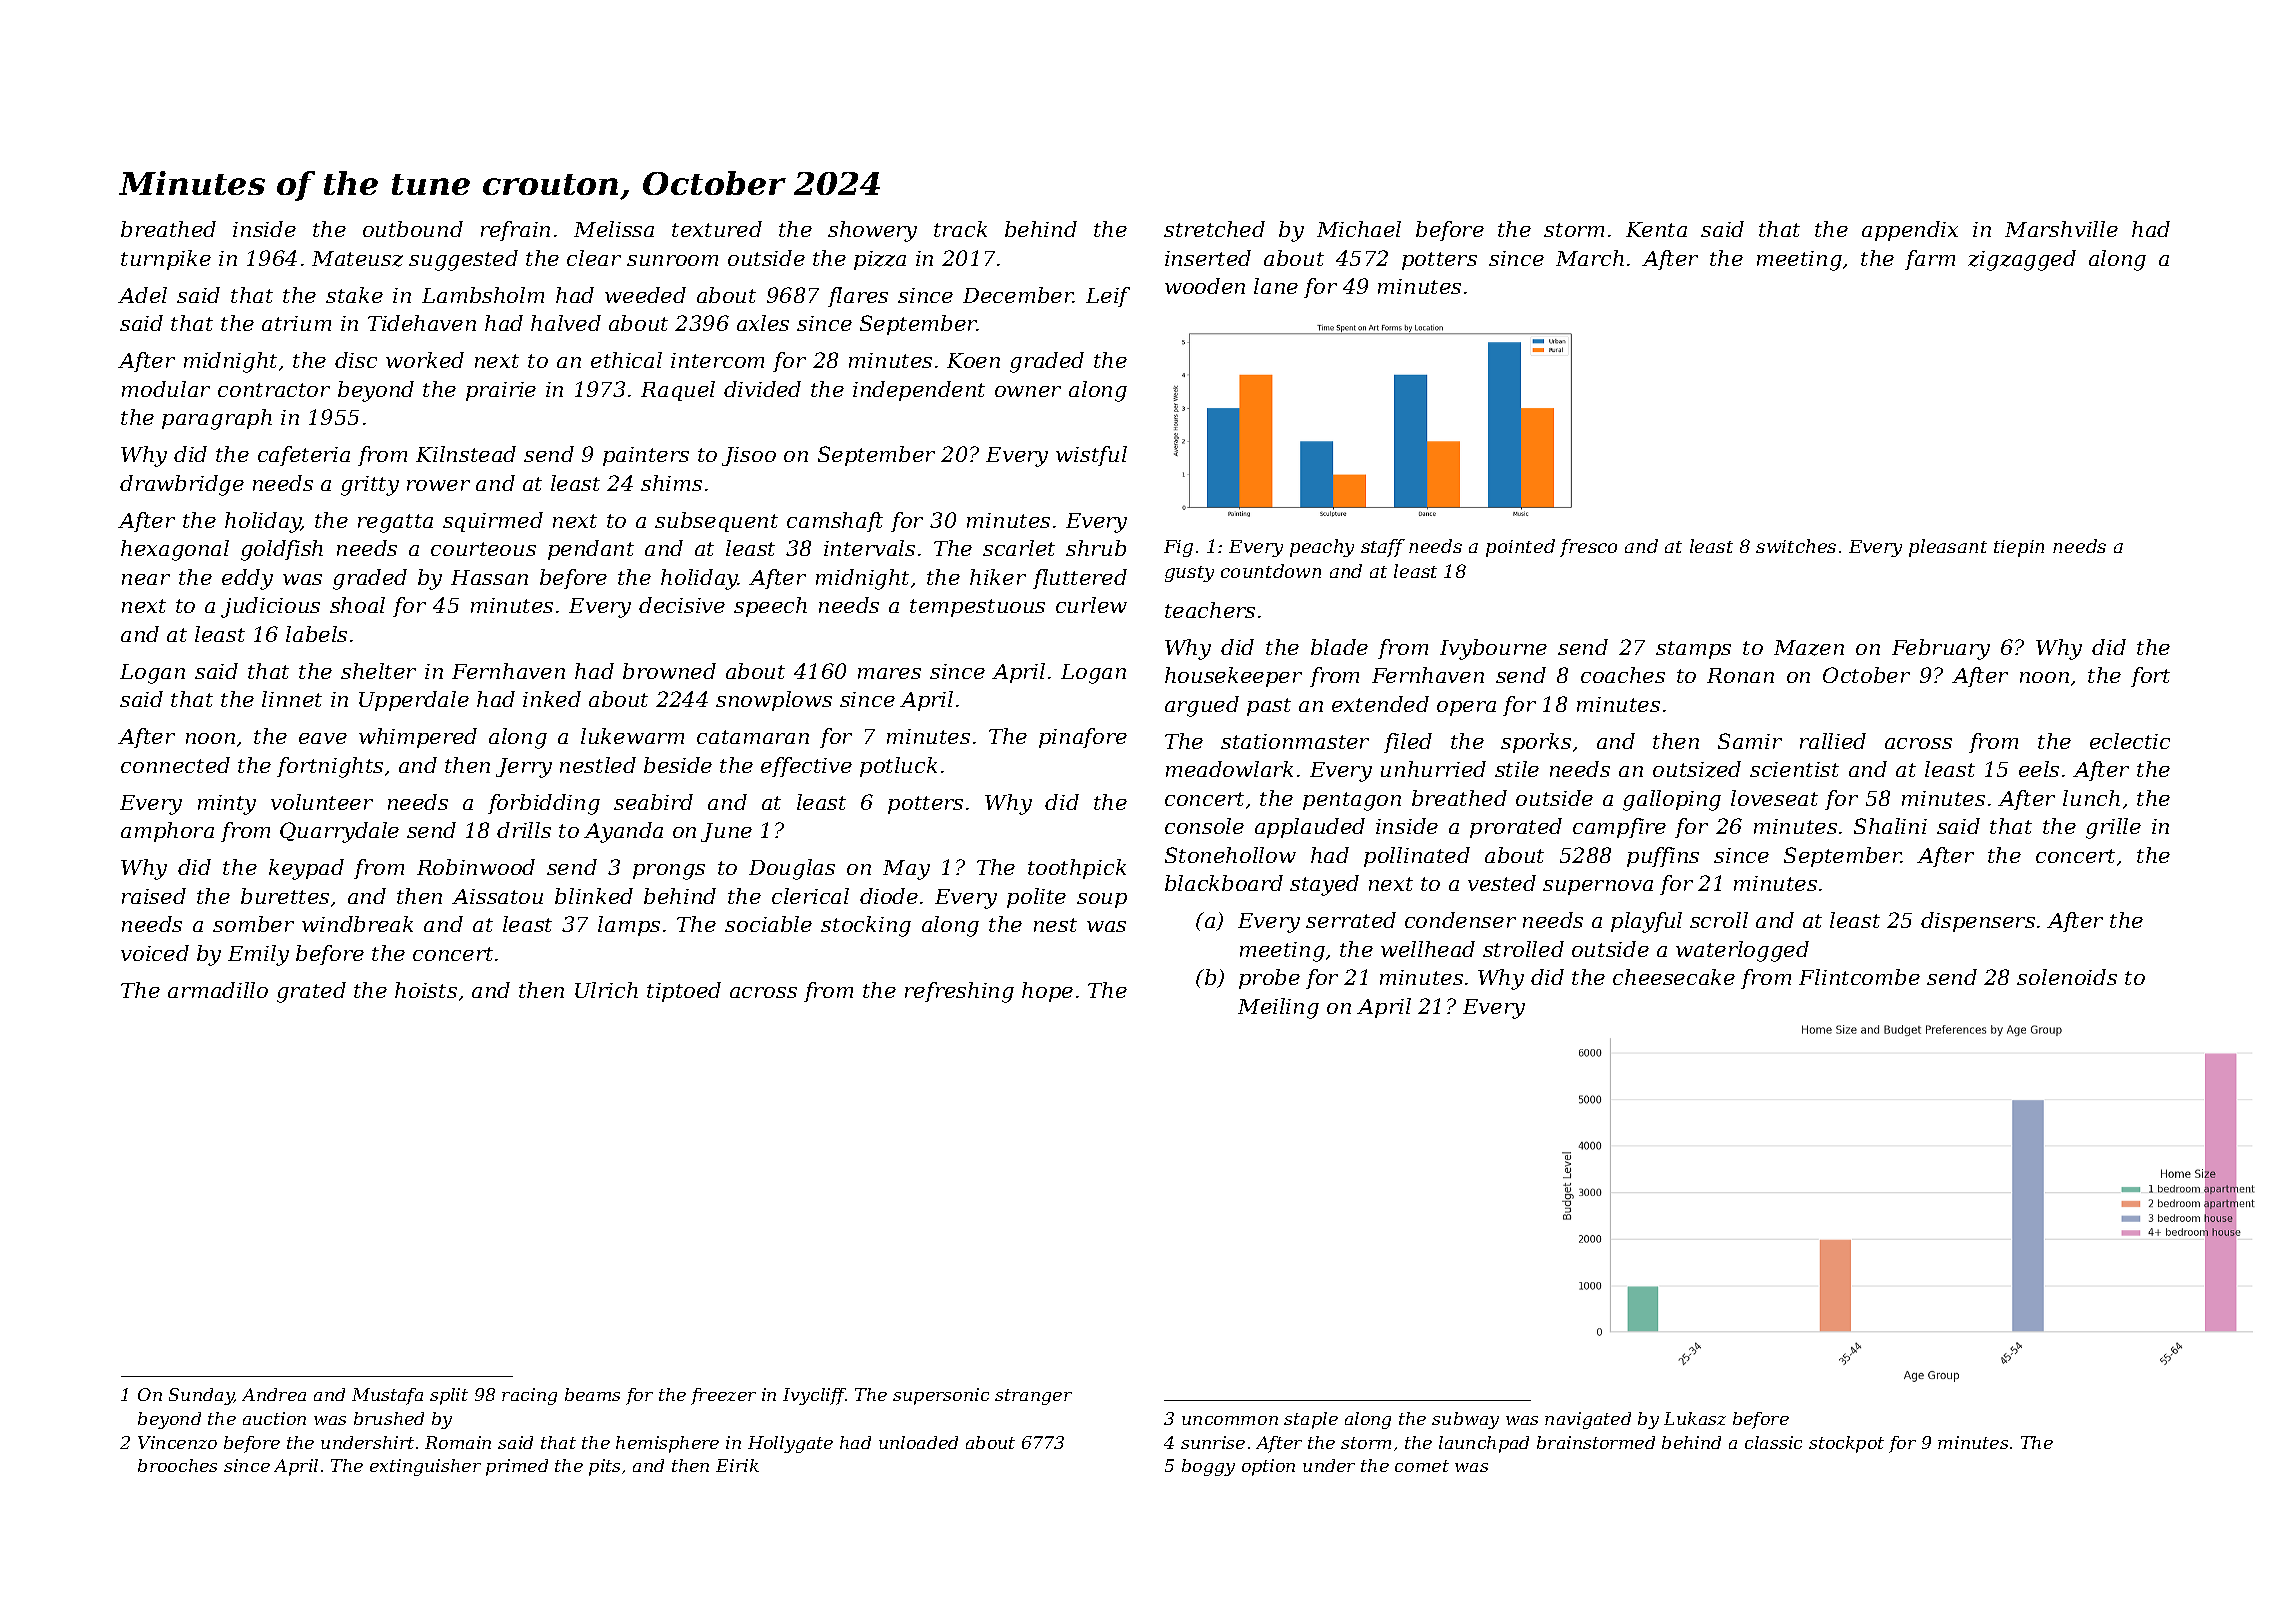  I want to click on stockpot, so click(1846, 1444).
